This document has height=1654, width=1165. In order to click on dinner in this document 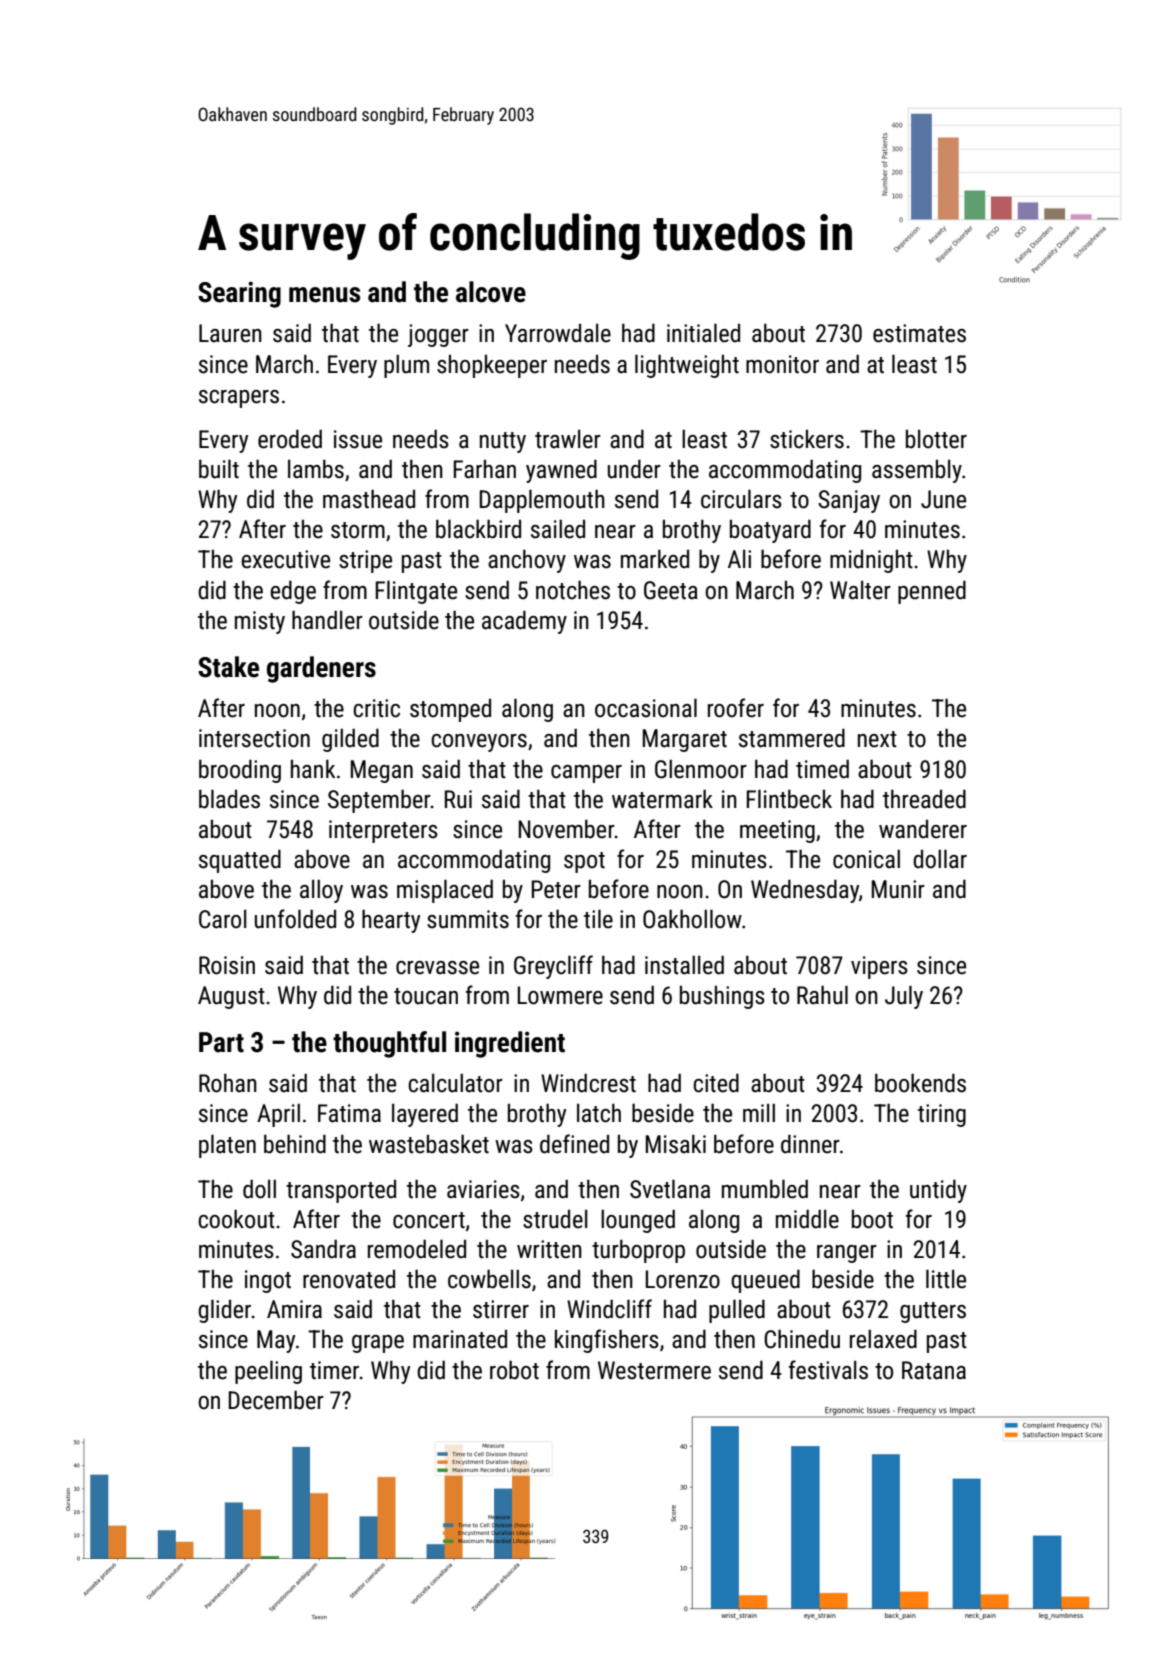, I will do `click(810, 1144)`.
